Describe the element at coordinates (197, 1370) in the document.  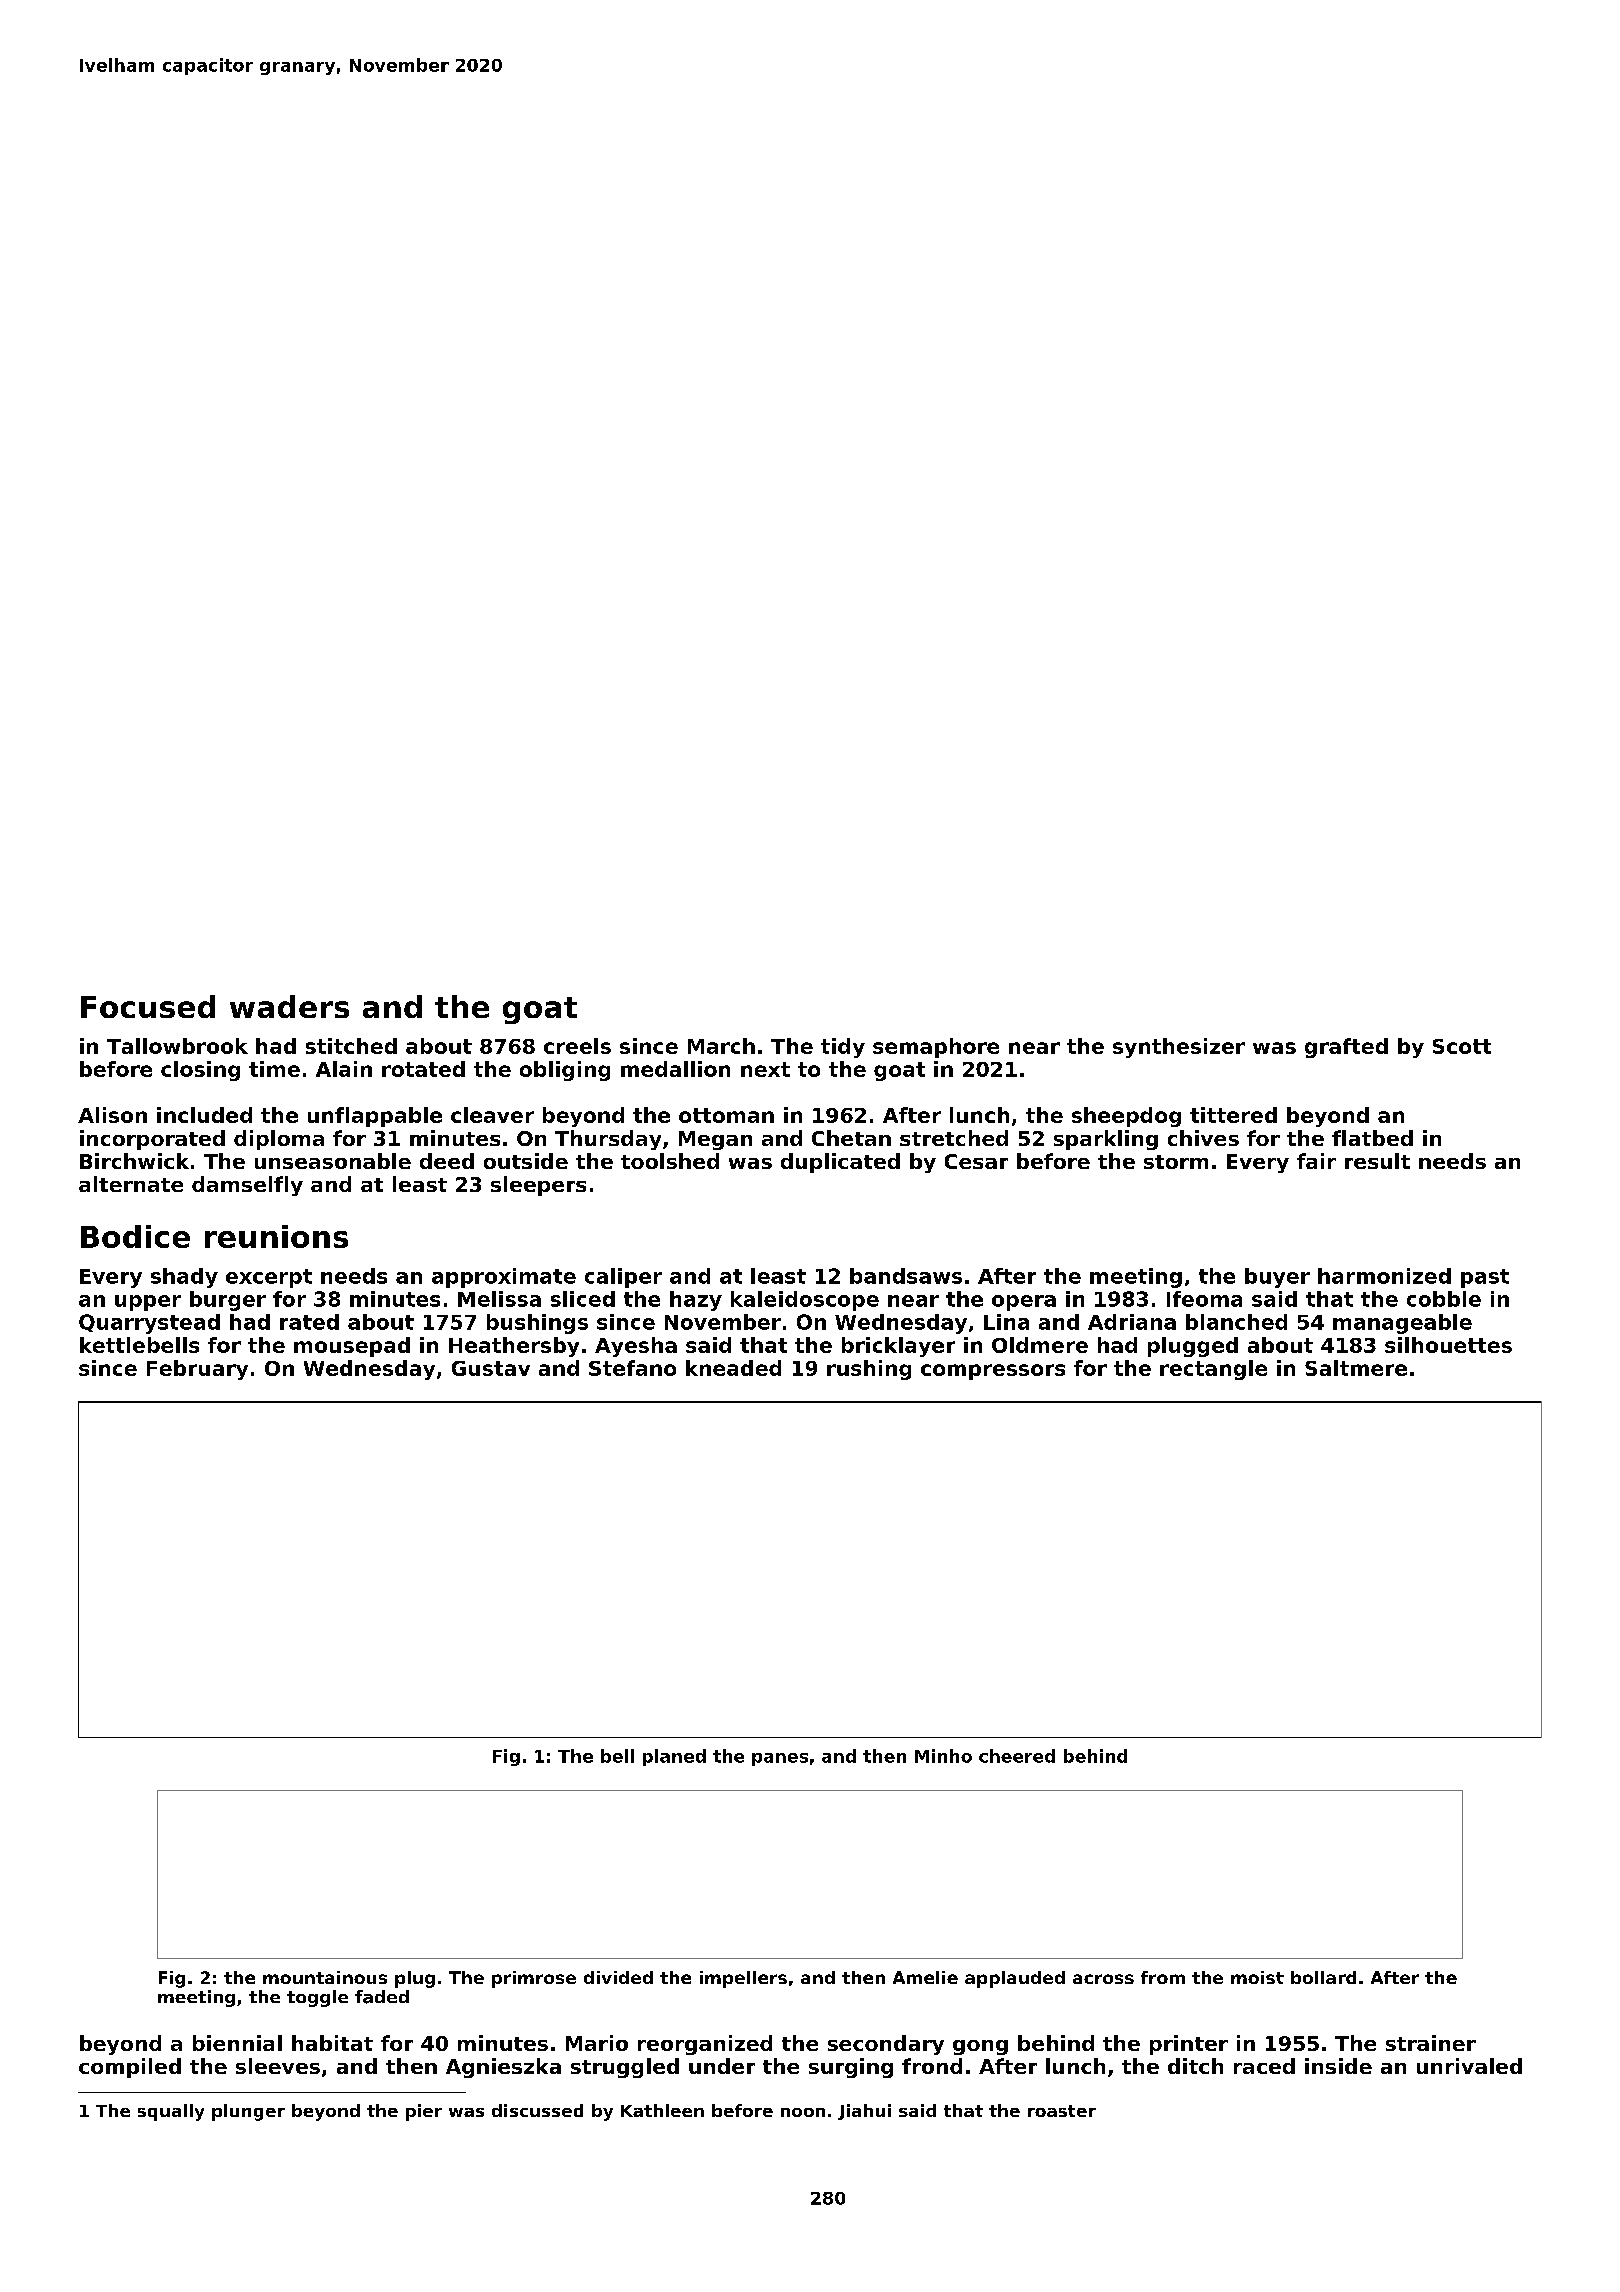
I see `February` at that location.
